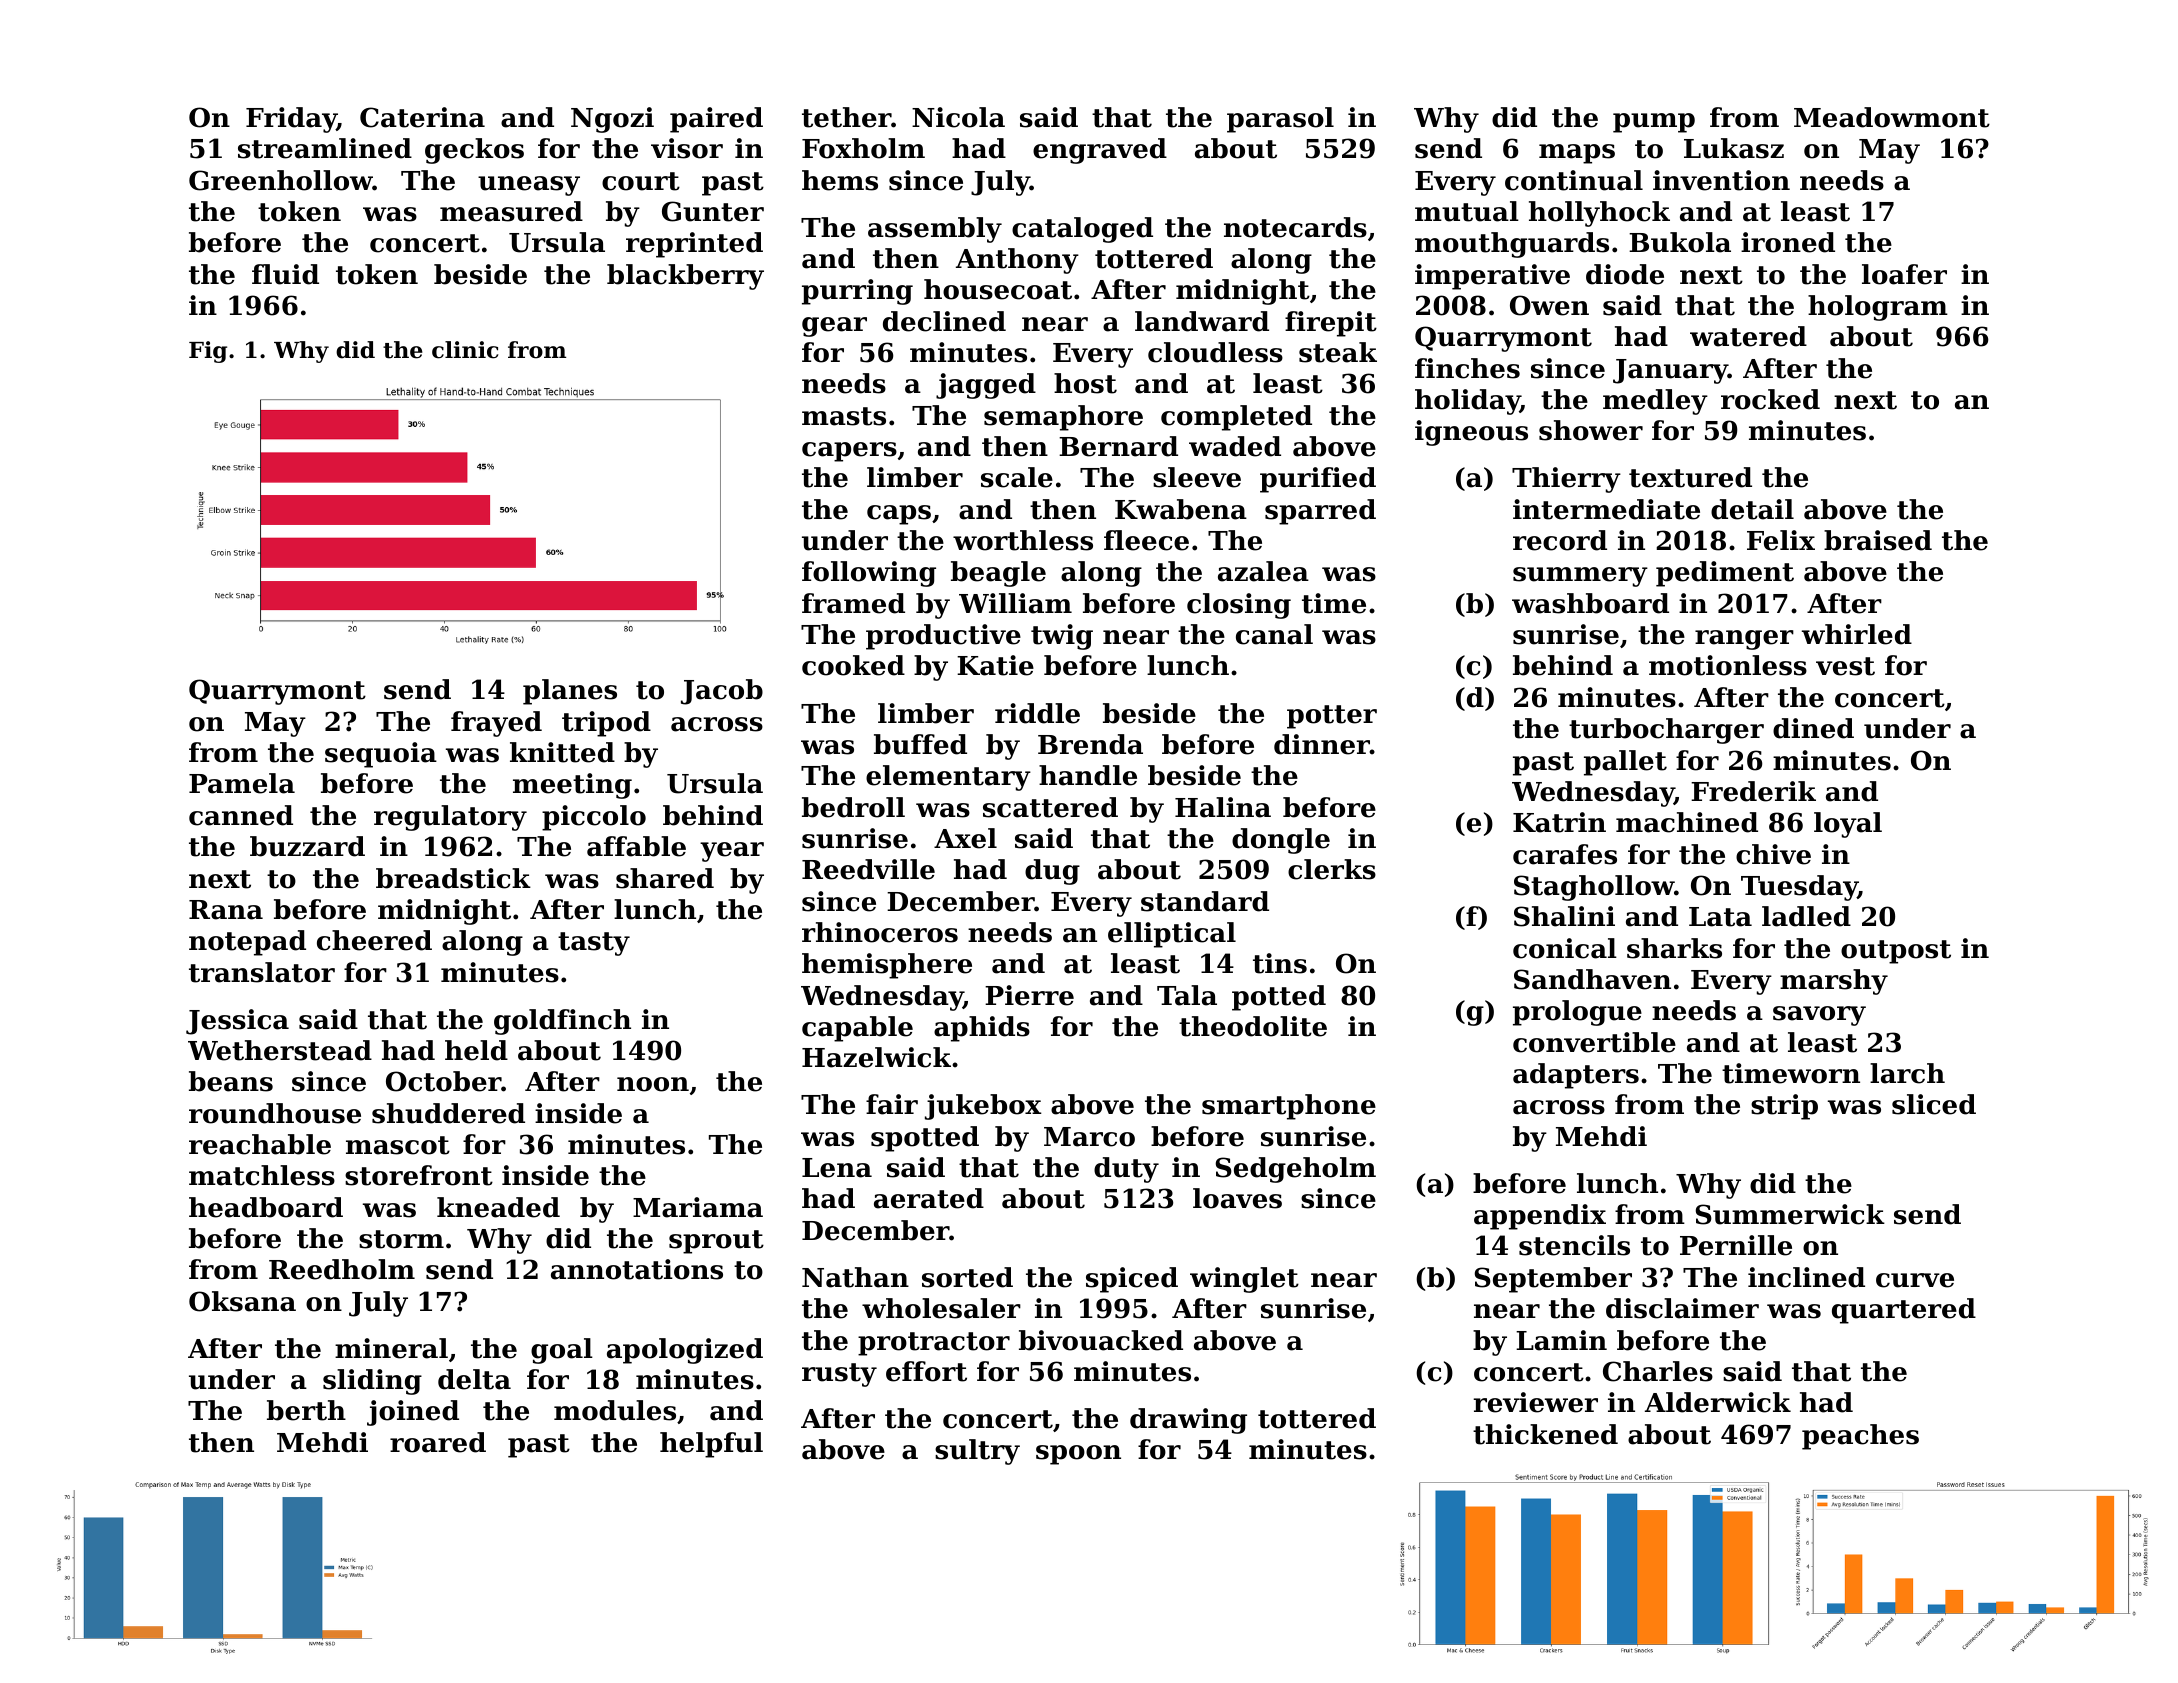 This document has width=2178, height=1683. Describe the element at coordinates (342, 1269) in the document. I see `Reedholm` at that location.
